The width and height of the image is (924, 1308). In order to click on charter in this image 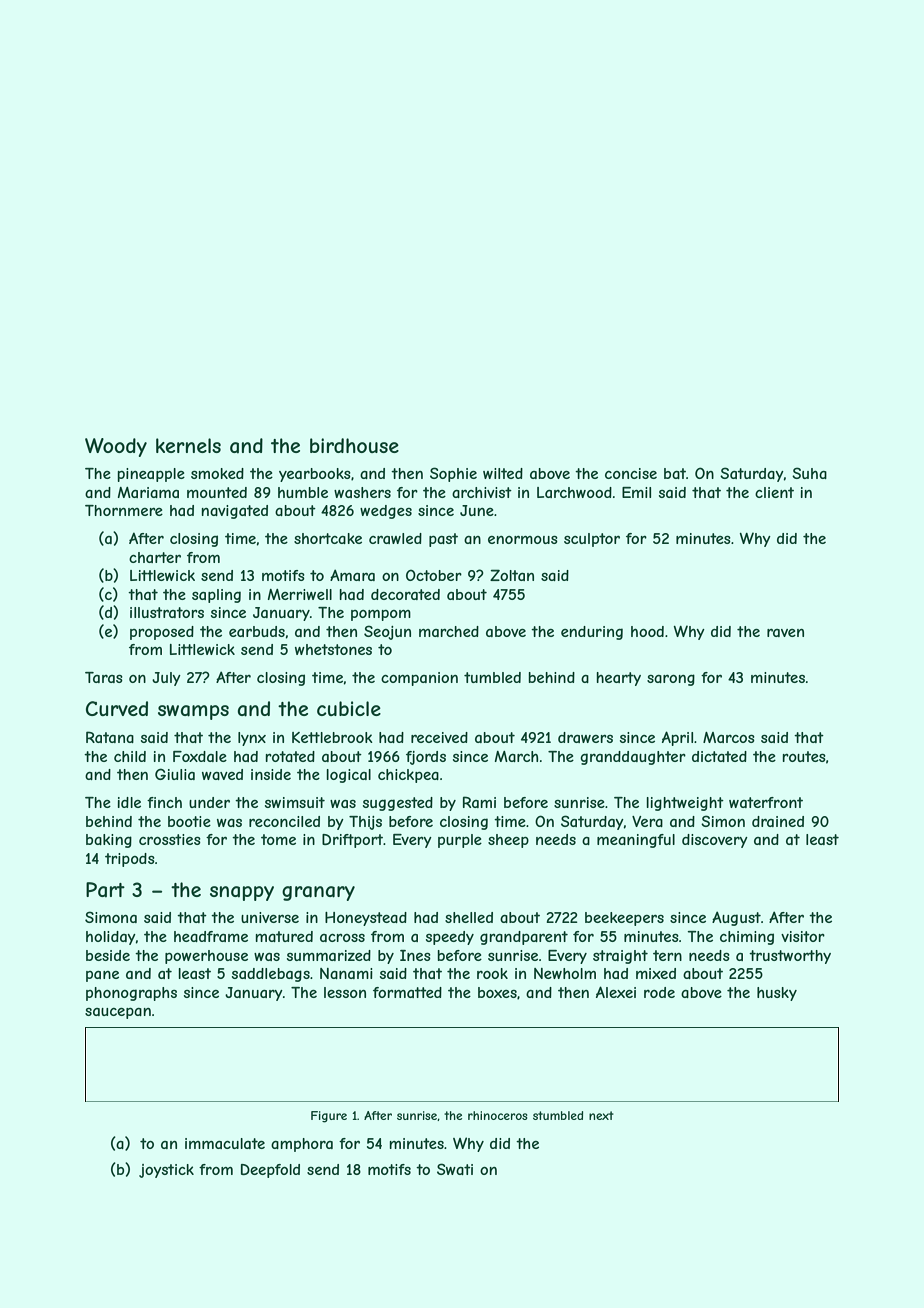, I will do `click(155, 557)`.
